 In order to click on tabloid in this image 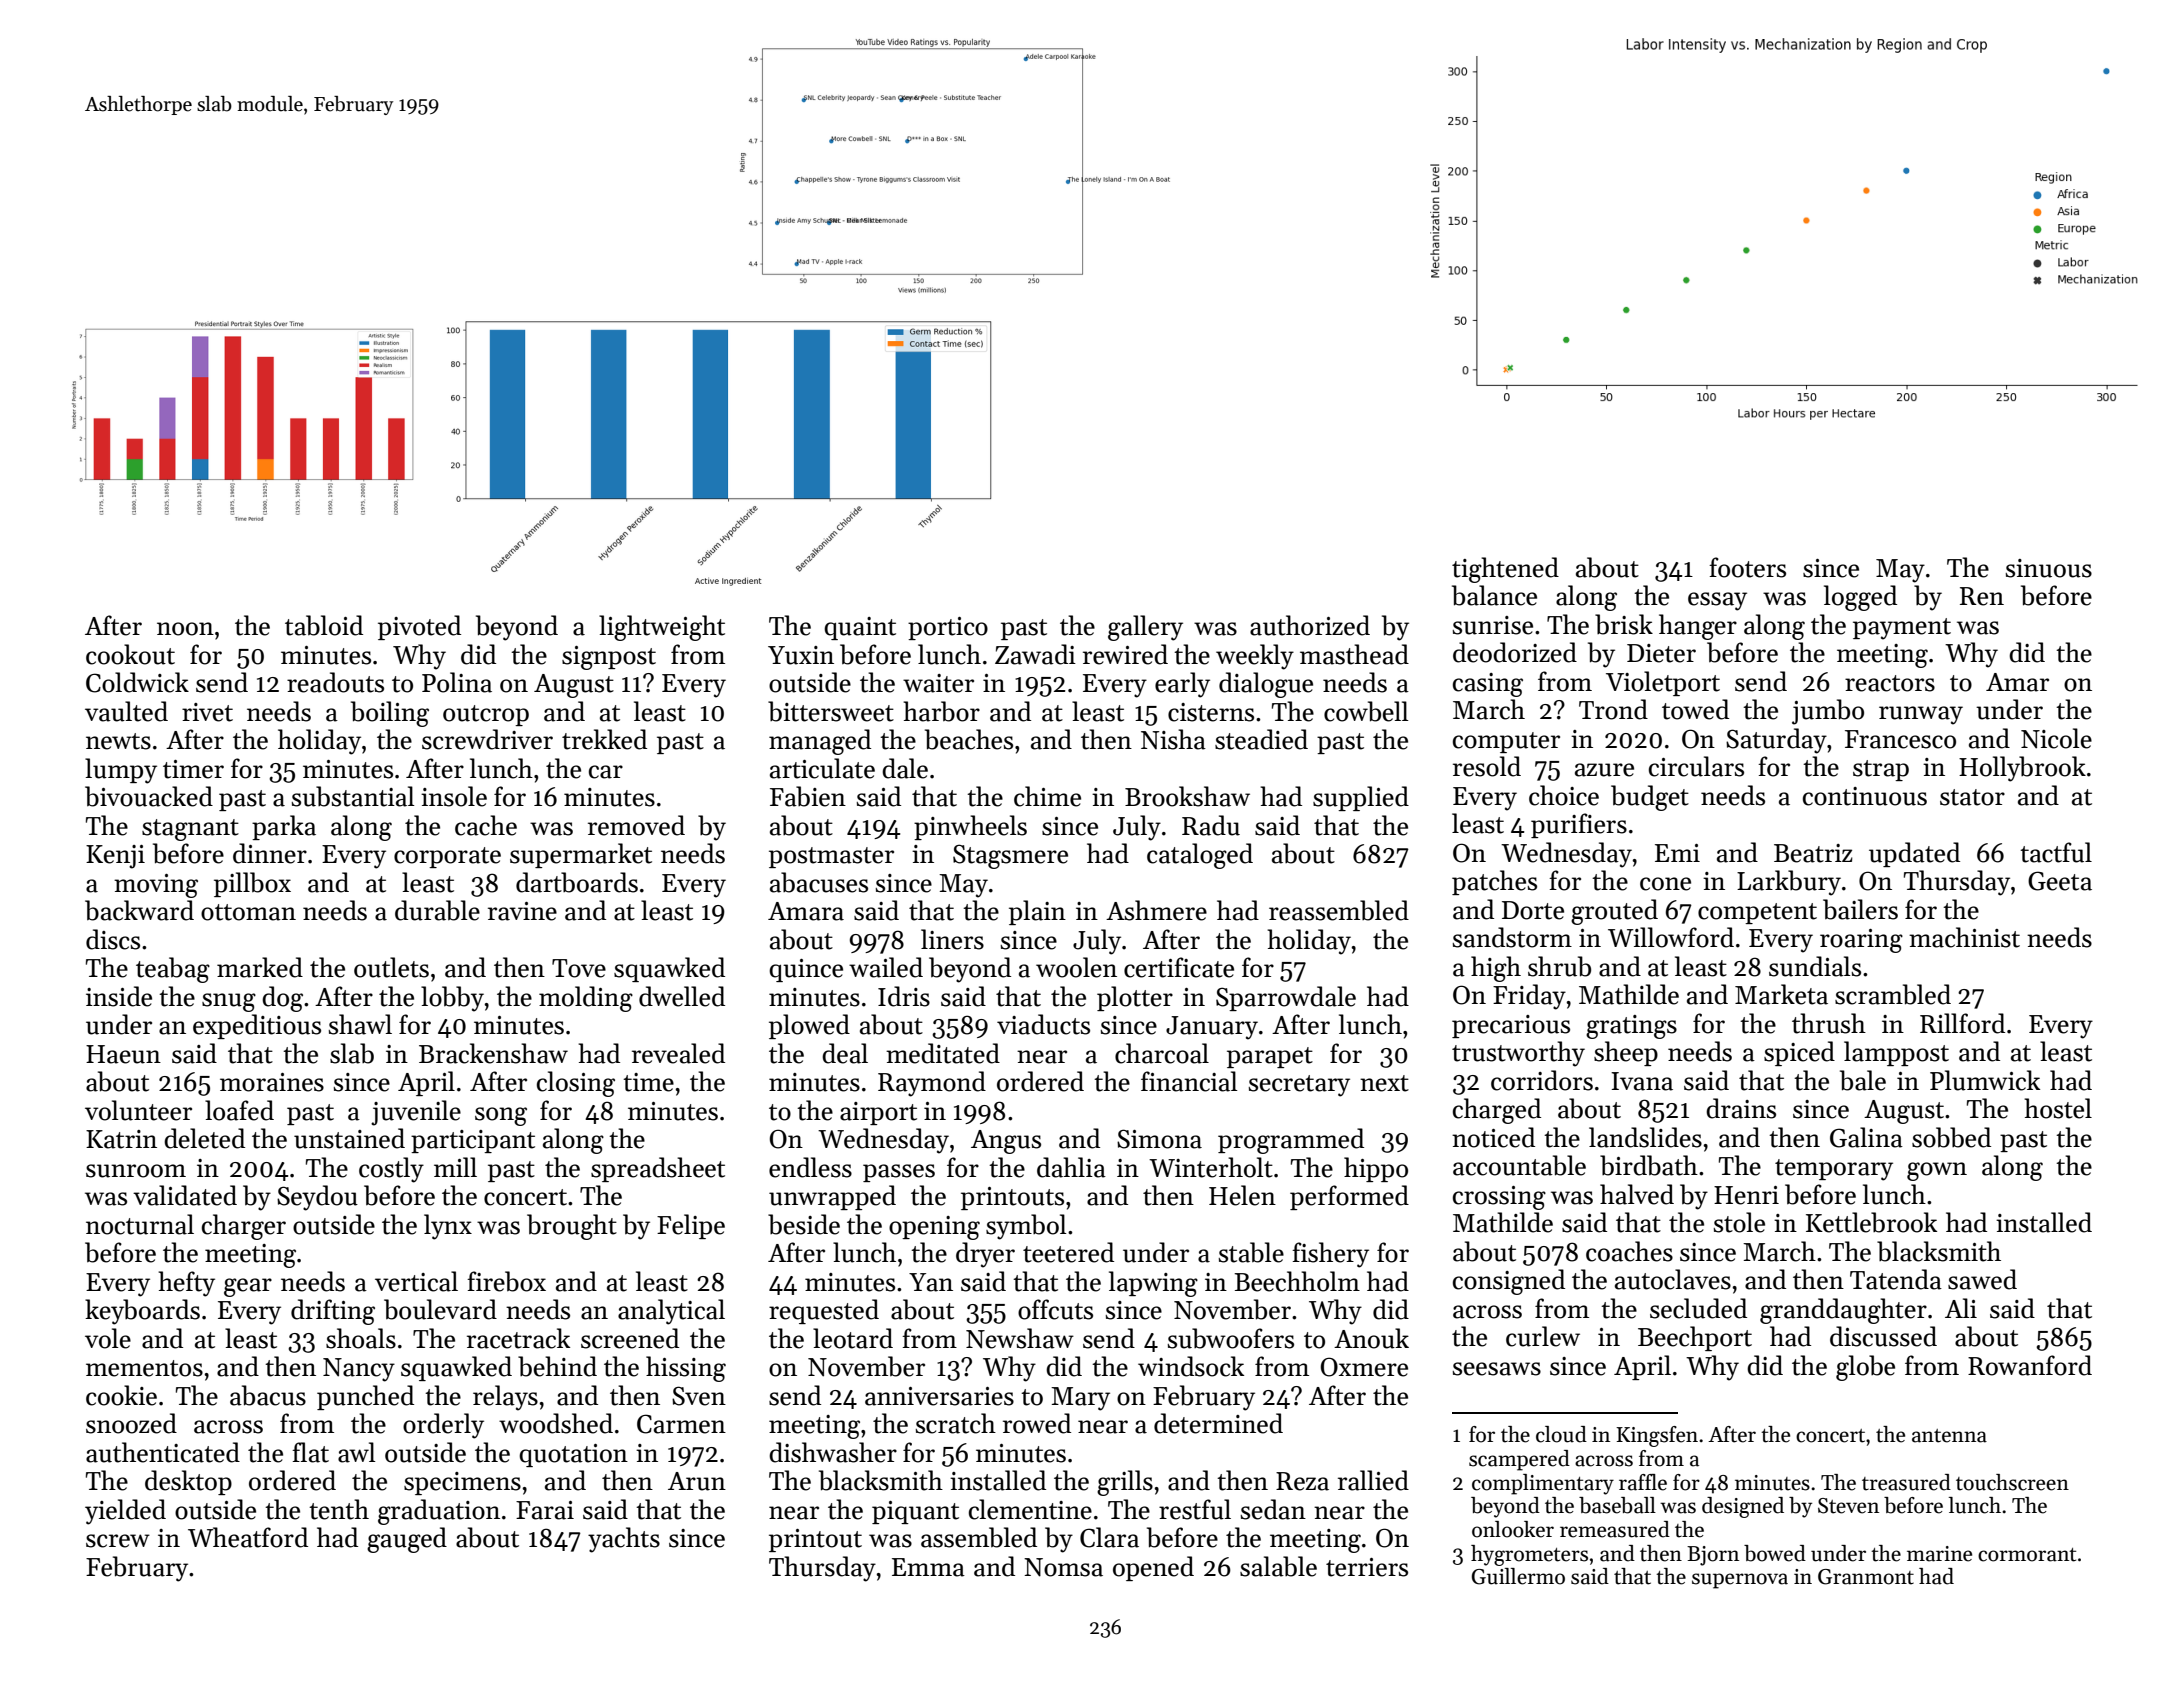, I will do `click(324, 625)`.
